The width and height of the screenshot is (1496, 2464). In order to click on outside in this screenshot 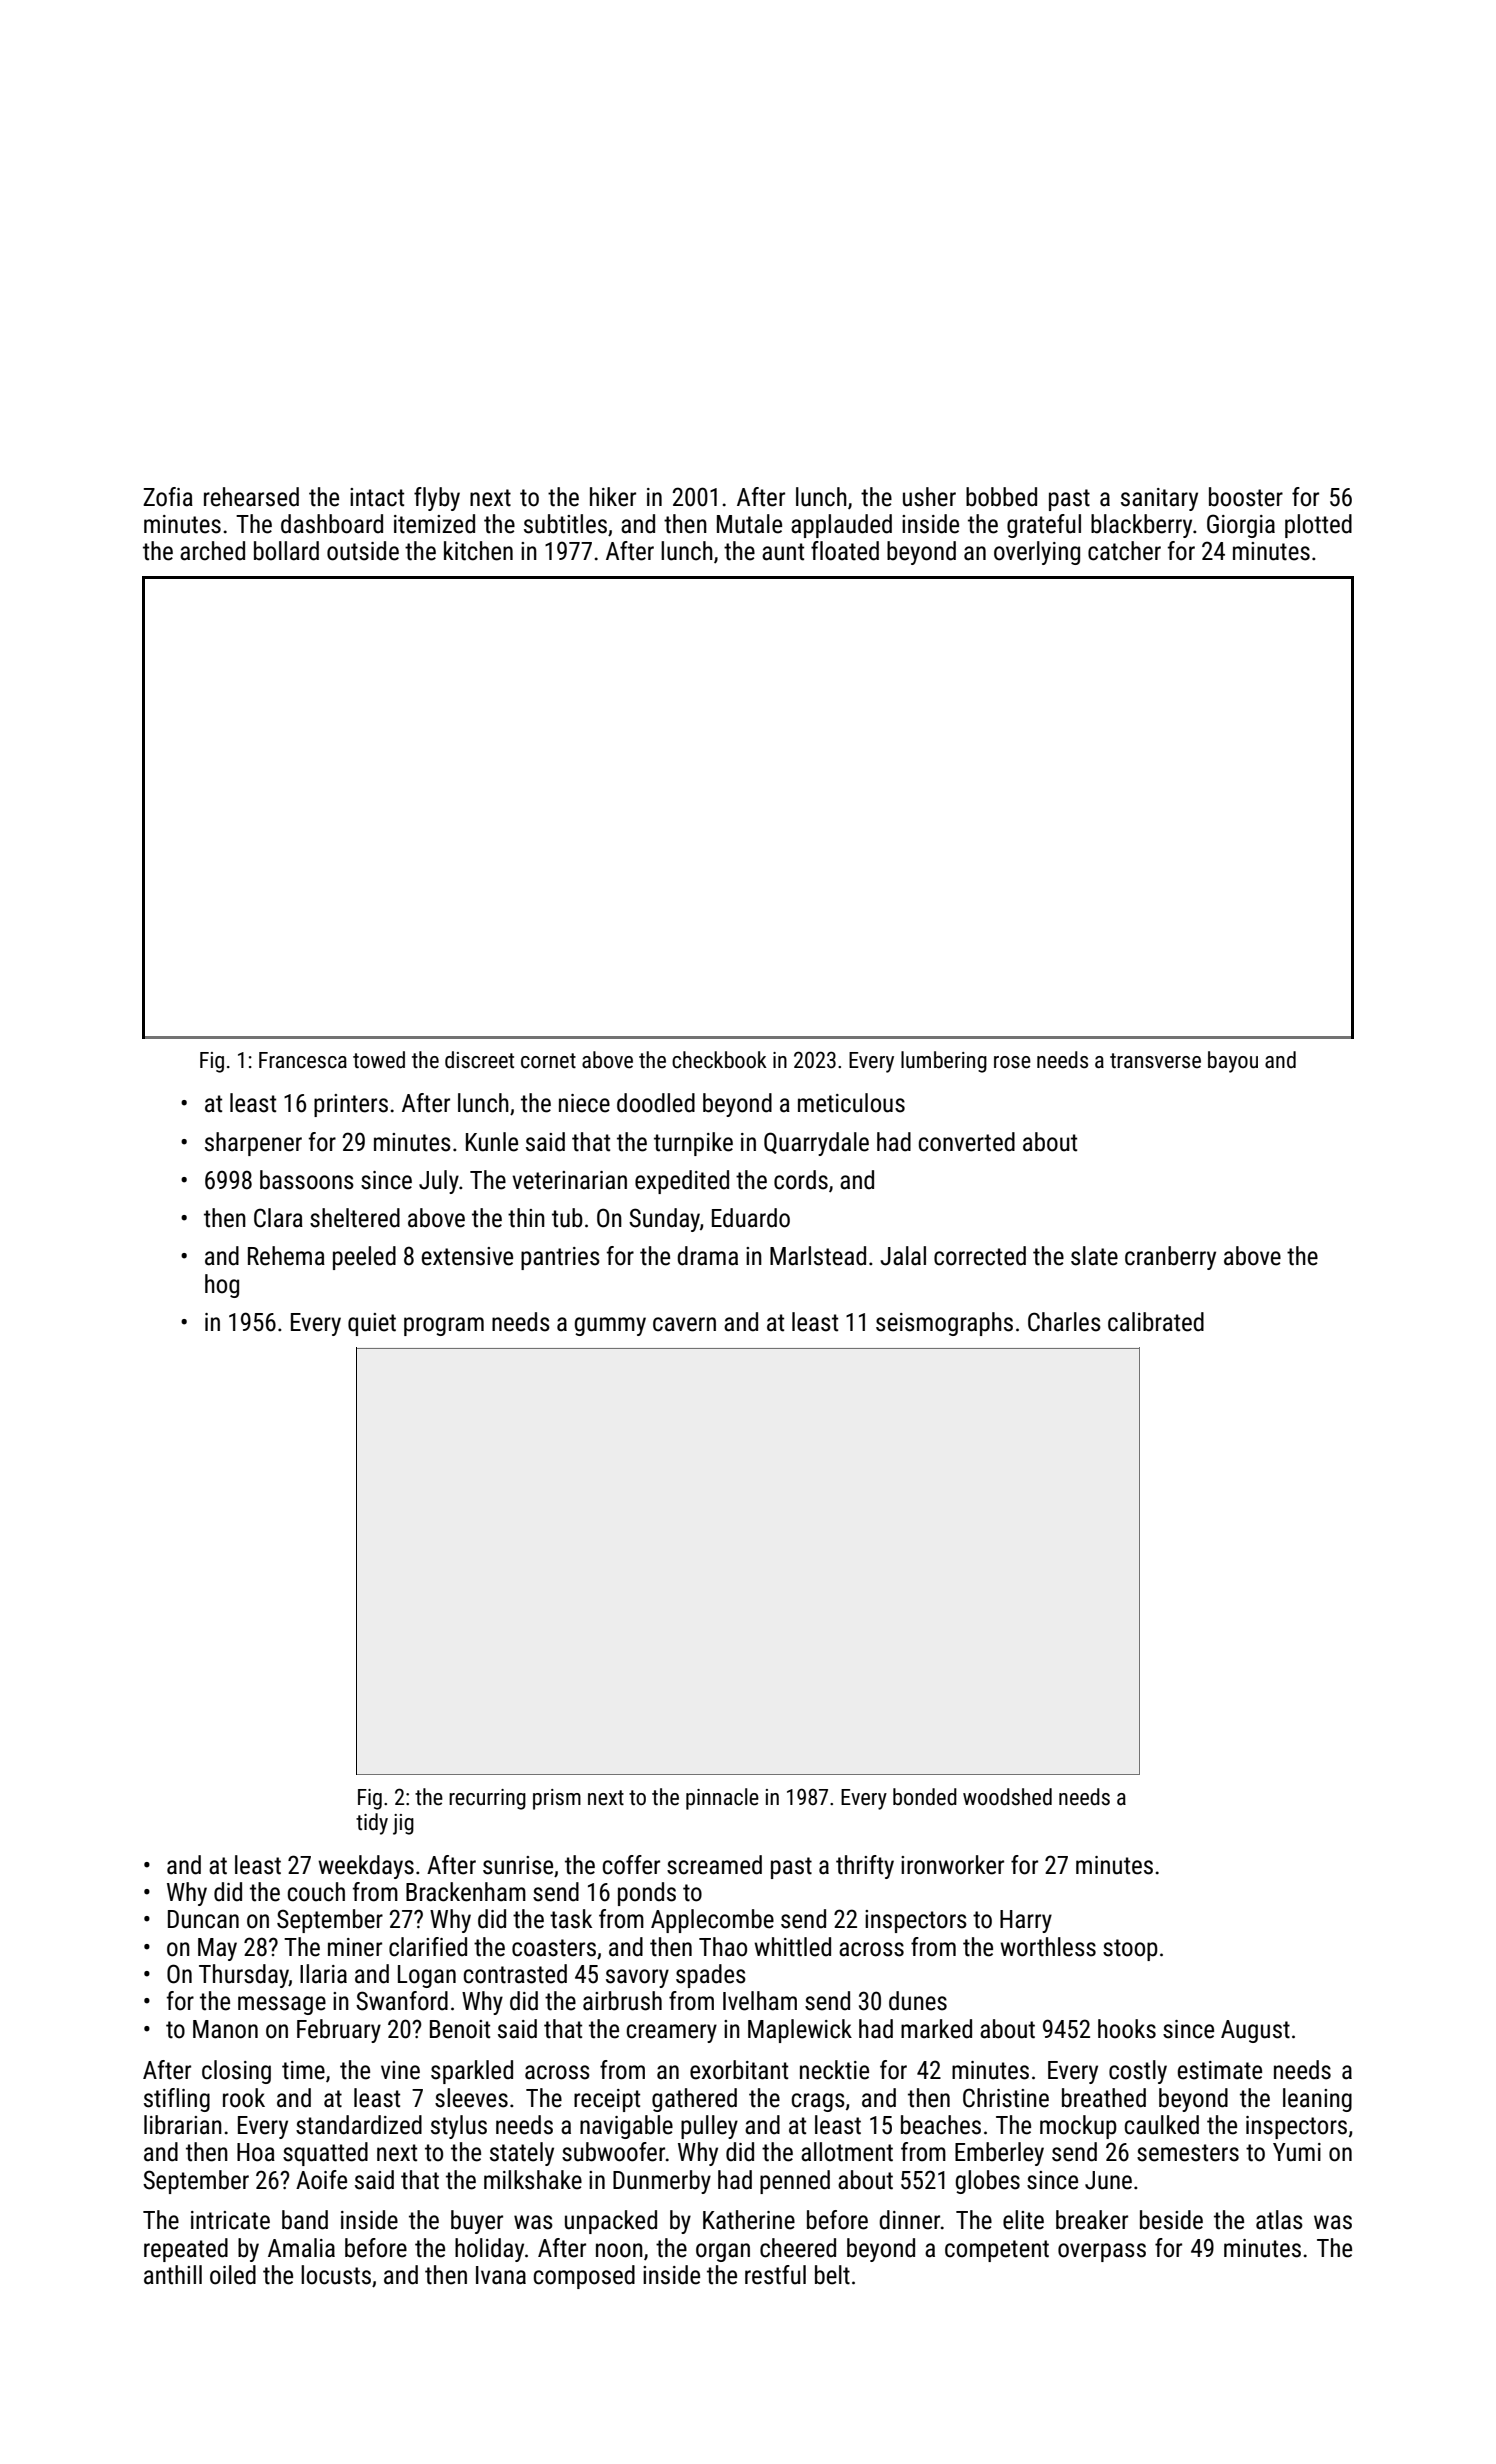, I will do `click(363, 551)`.
